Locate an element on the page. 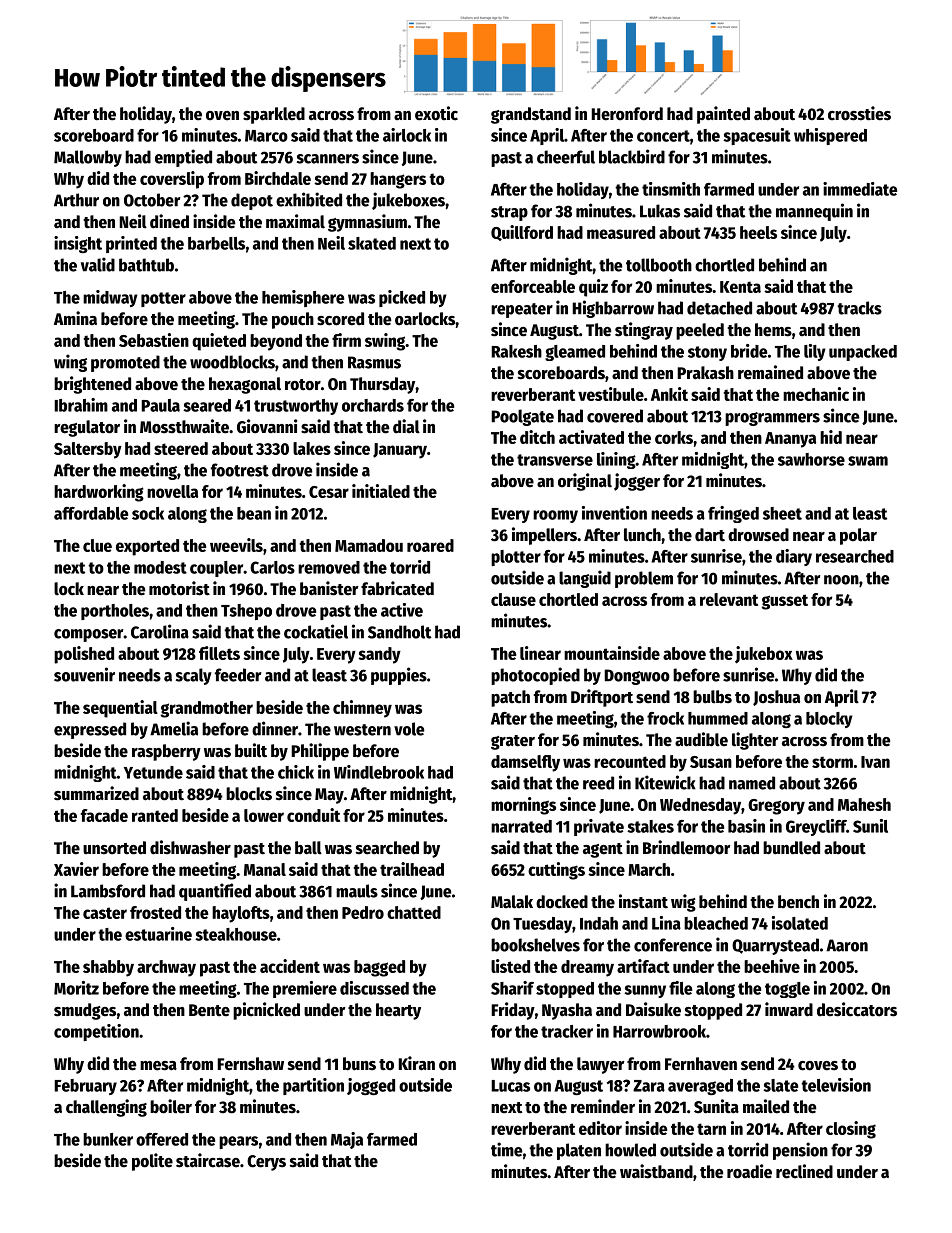 This page has width=952, height=1233. Mallowby is located at coordinates (88, 158).
